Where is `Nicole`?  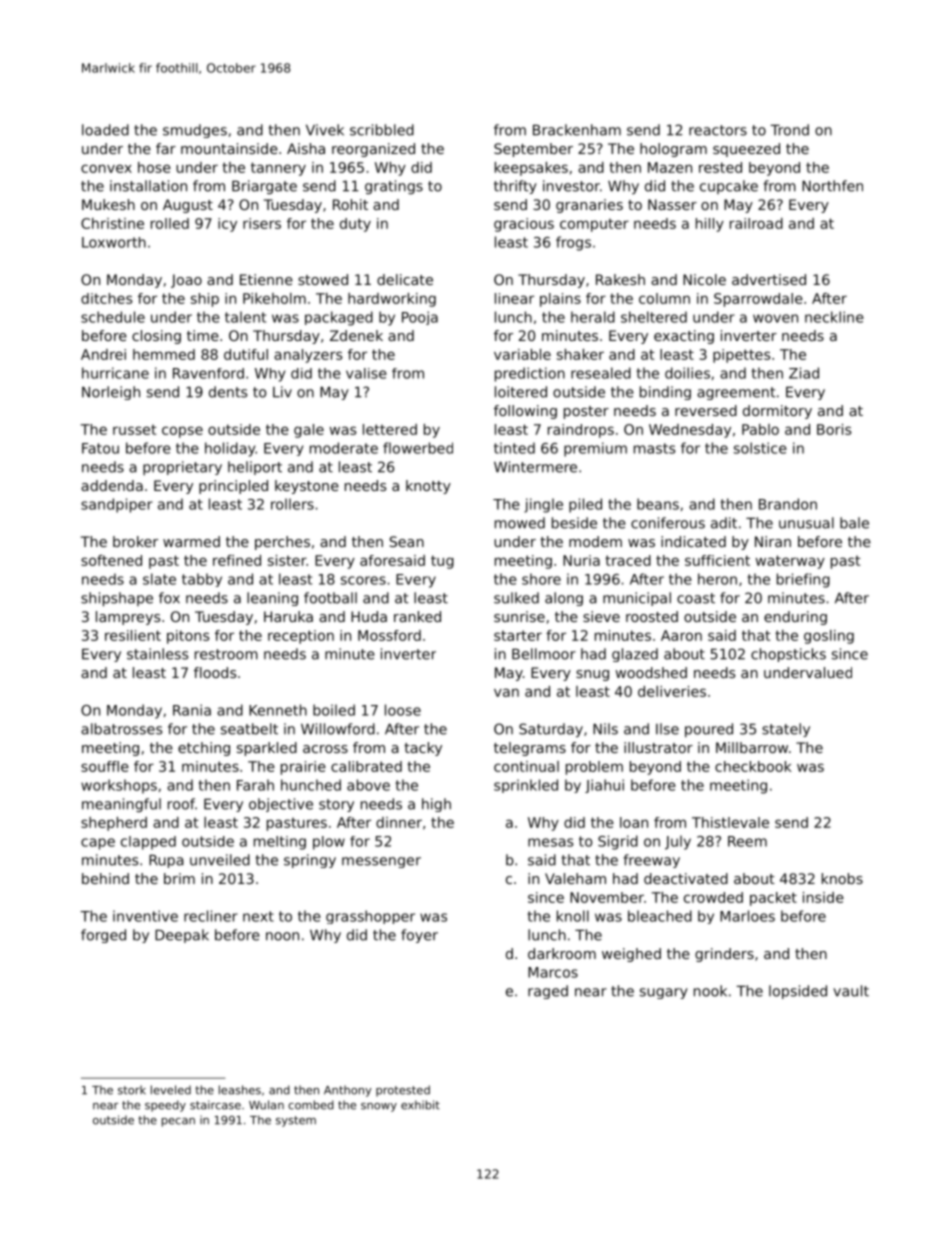
Nicole is located at coordinates (704, 279).
